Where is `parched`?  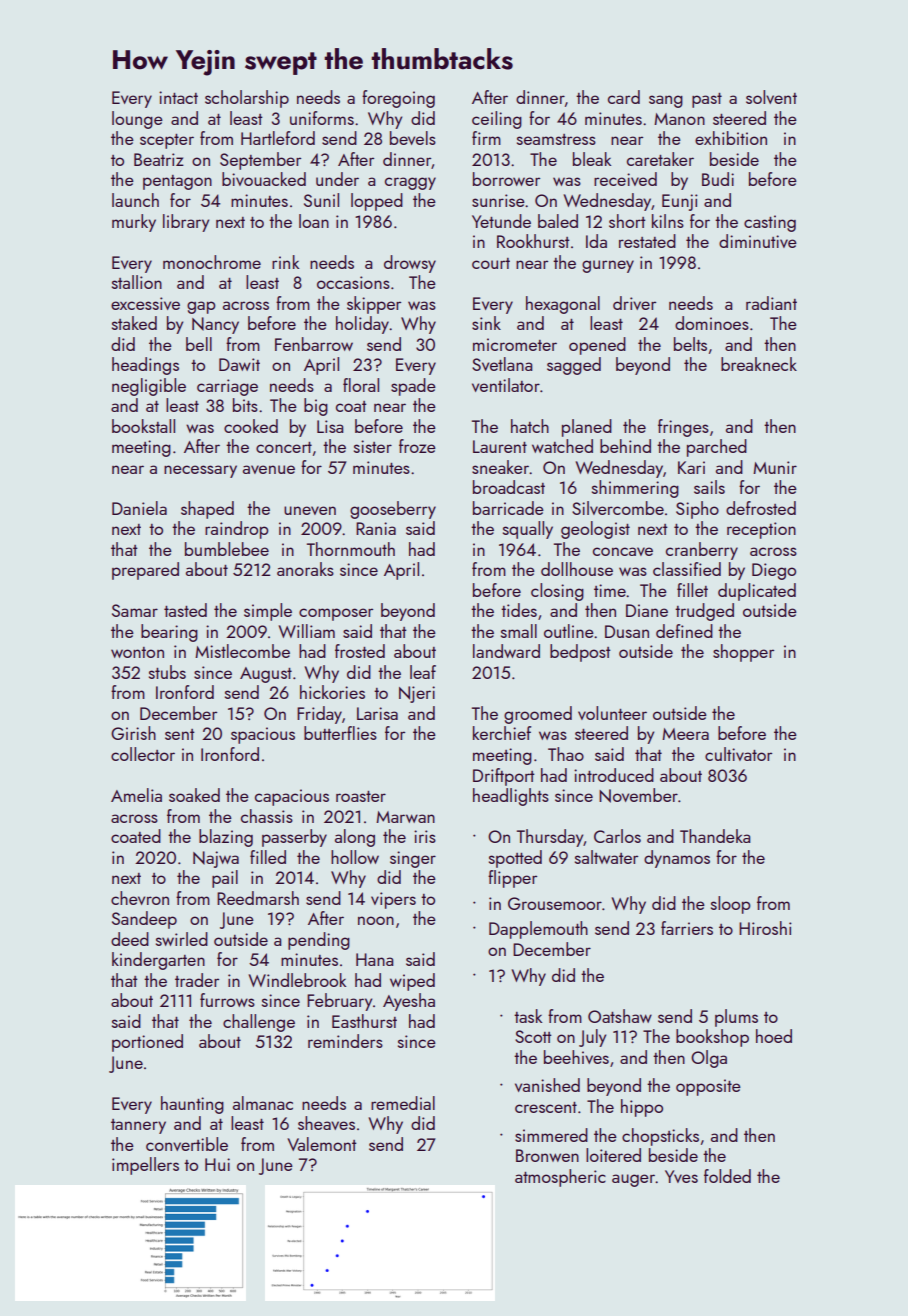
parched is located at coordinates (717, 448).
